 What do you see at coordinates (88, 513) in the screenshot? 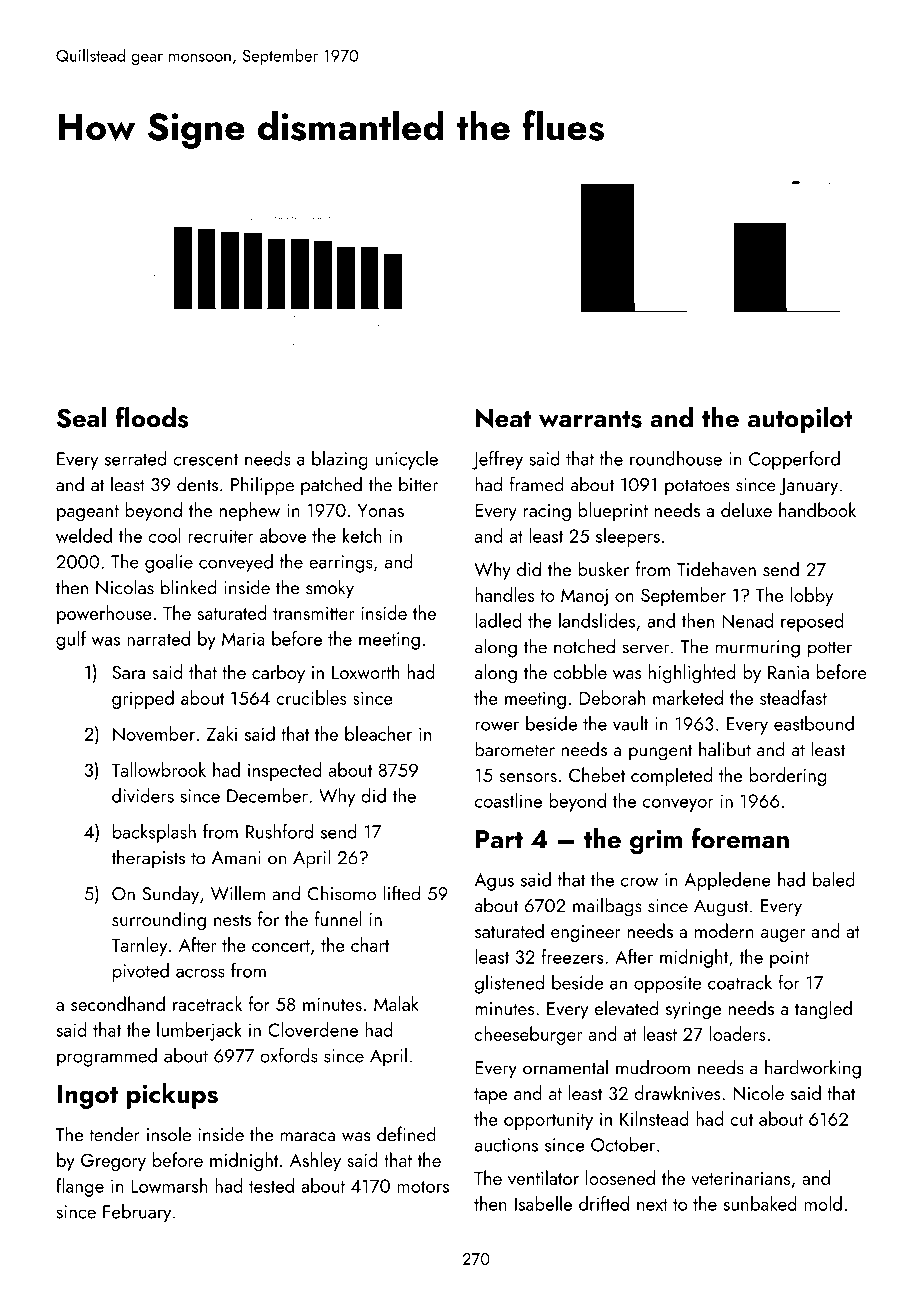
I see `pageant` at bounding box center [88, 513].
